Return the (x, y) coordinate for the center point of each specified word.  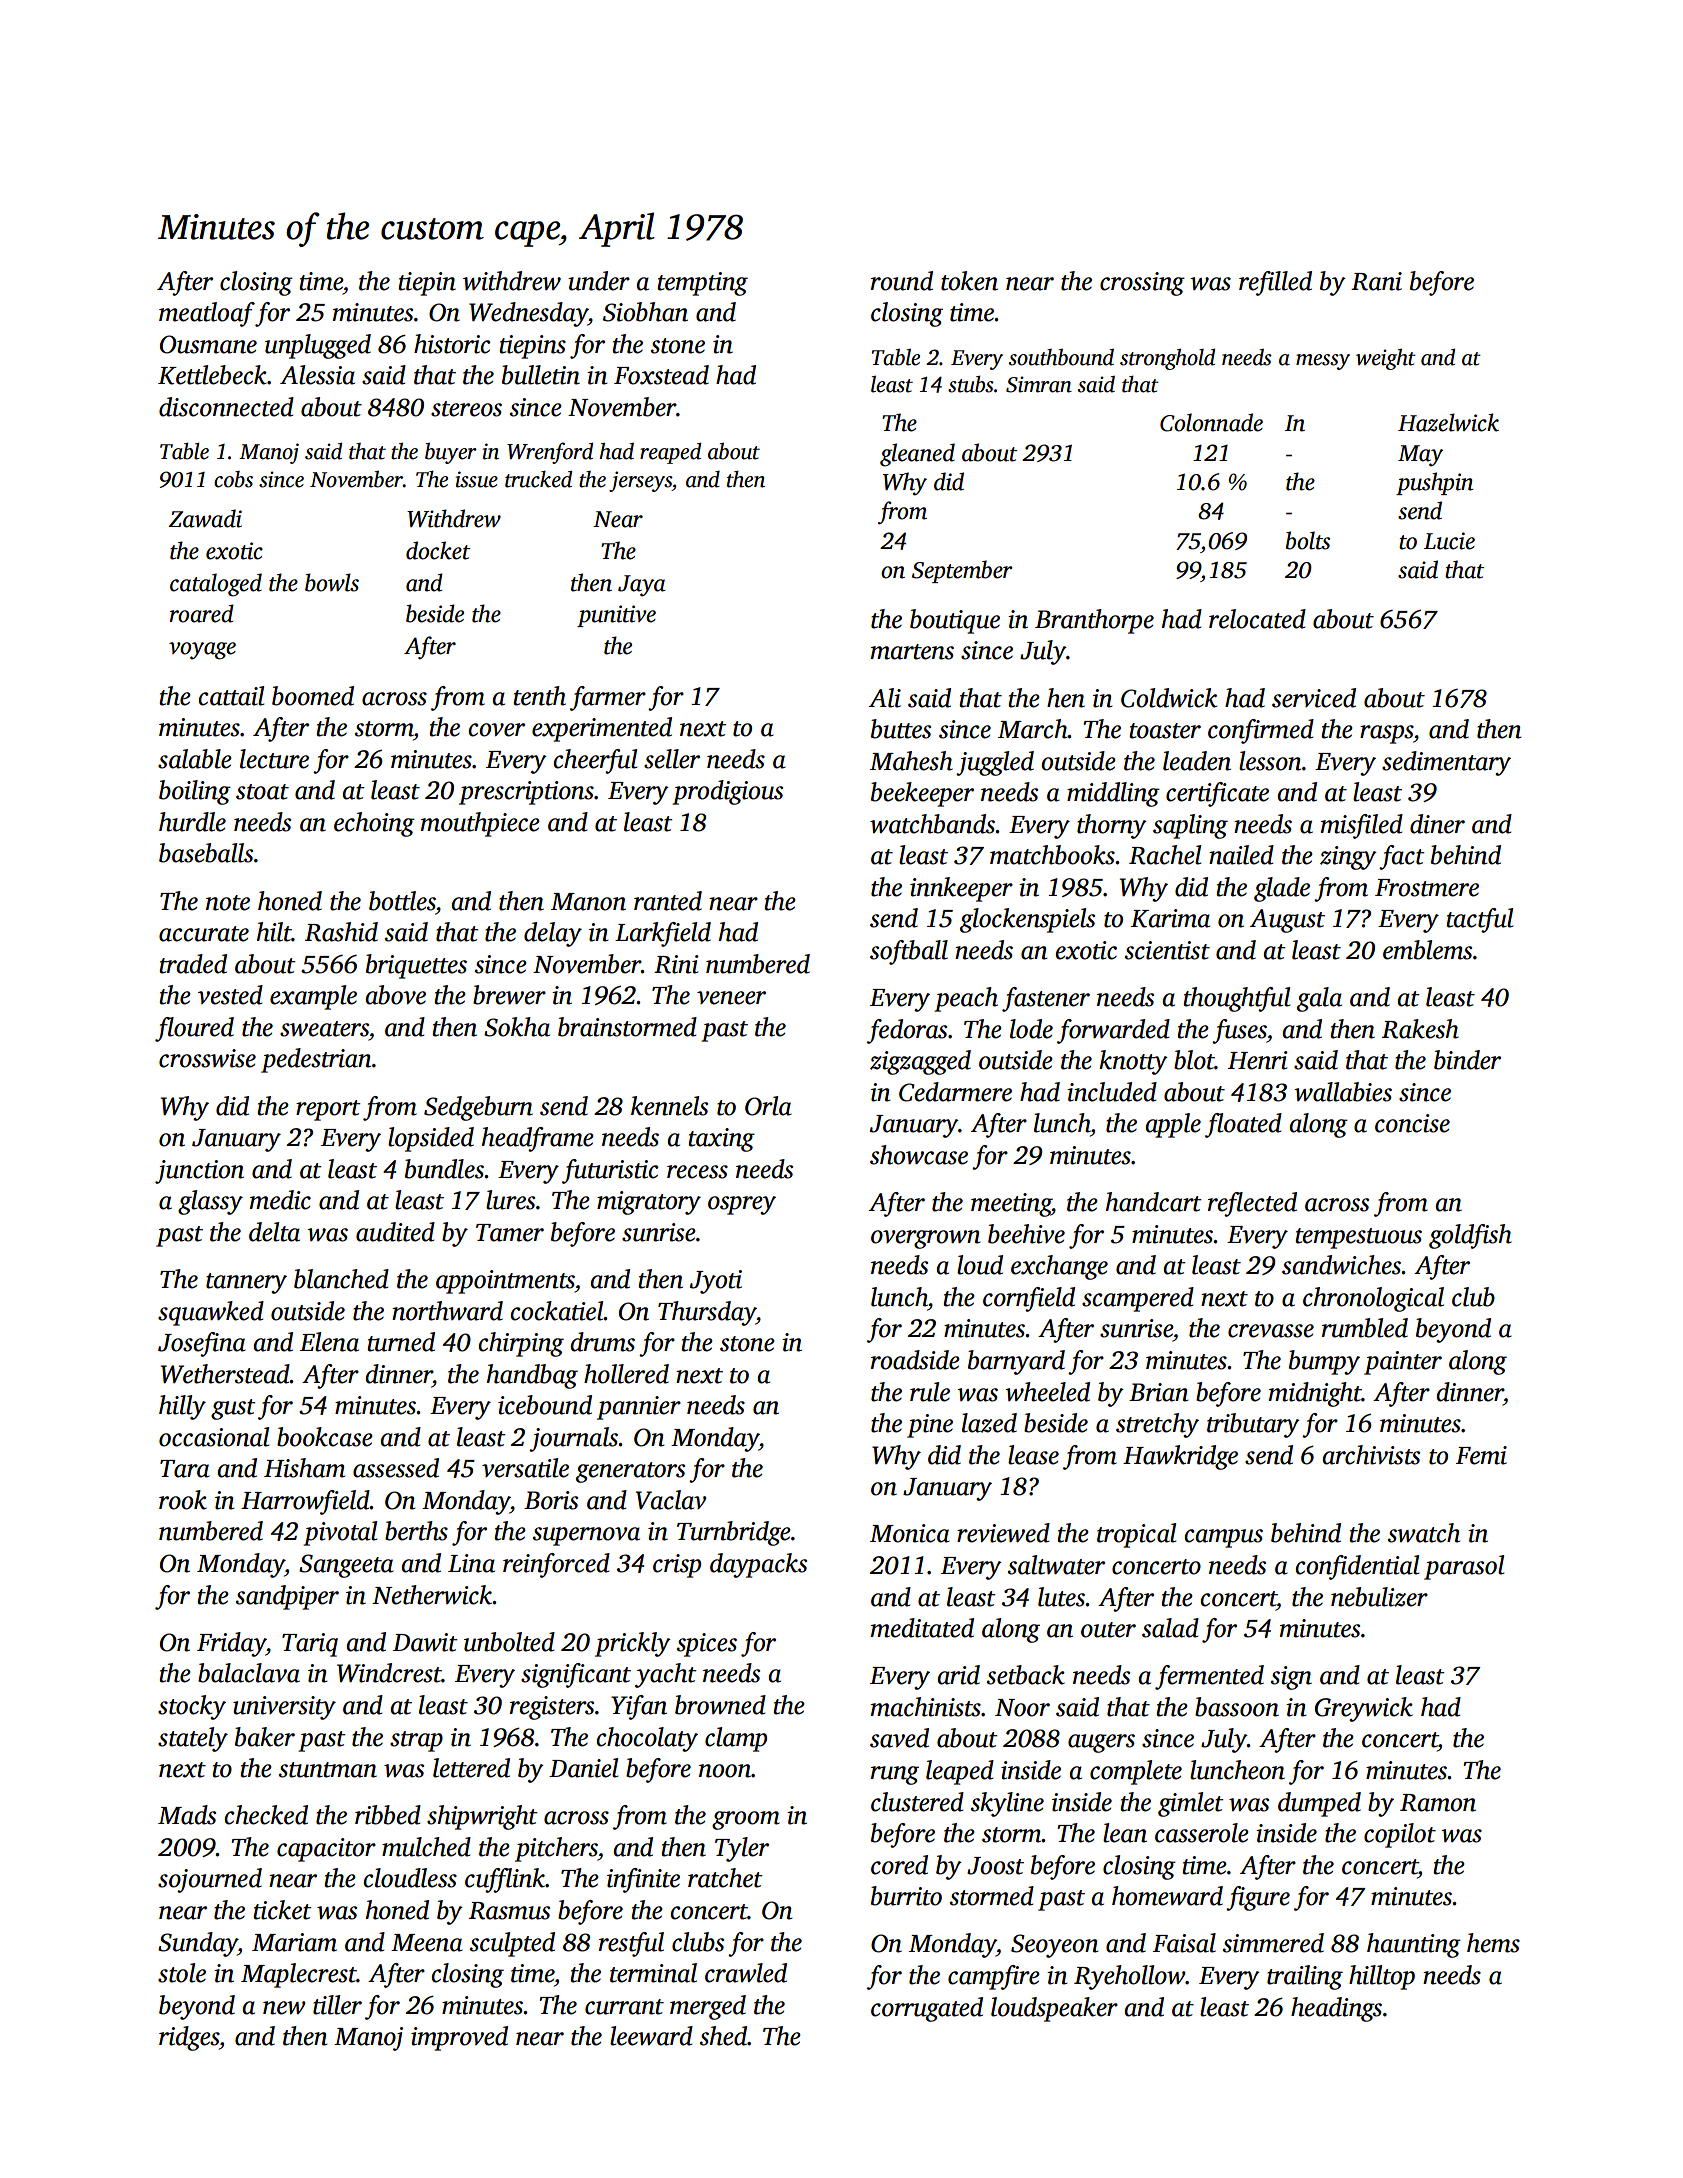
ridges (189, 2038)
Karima (1170, 918)
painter (1403, 1363)
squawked (211, 1313)
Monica (910, 1533)
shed (723, 2036)
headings (1336, 2009)
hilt (274, 932)
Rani (1376, 281)
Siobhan (645, 312)
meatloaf (207, 314)
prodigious (727, 792)
